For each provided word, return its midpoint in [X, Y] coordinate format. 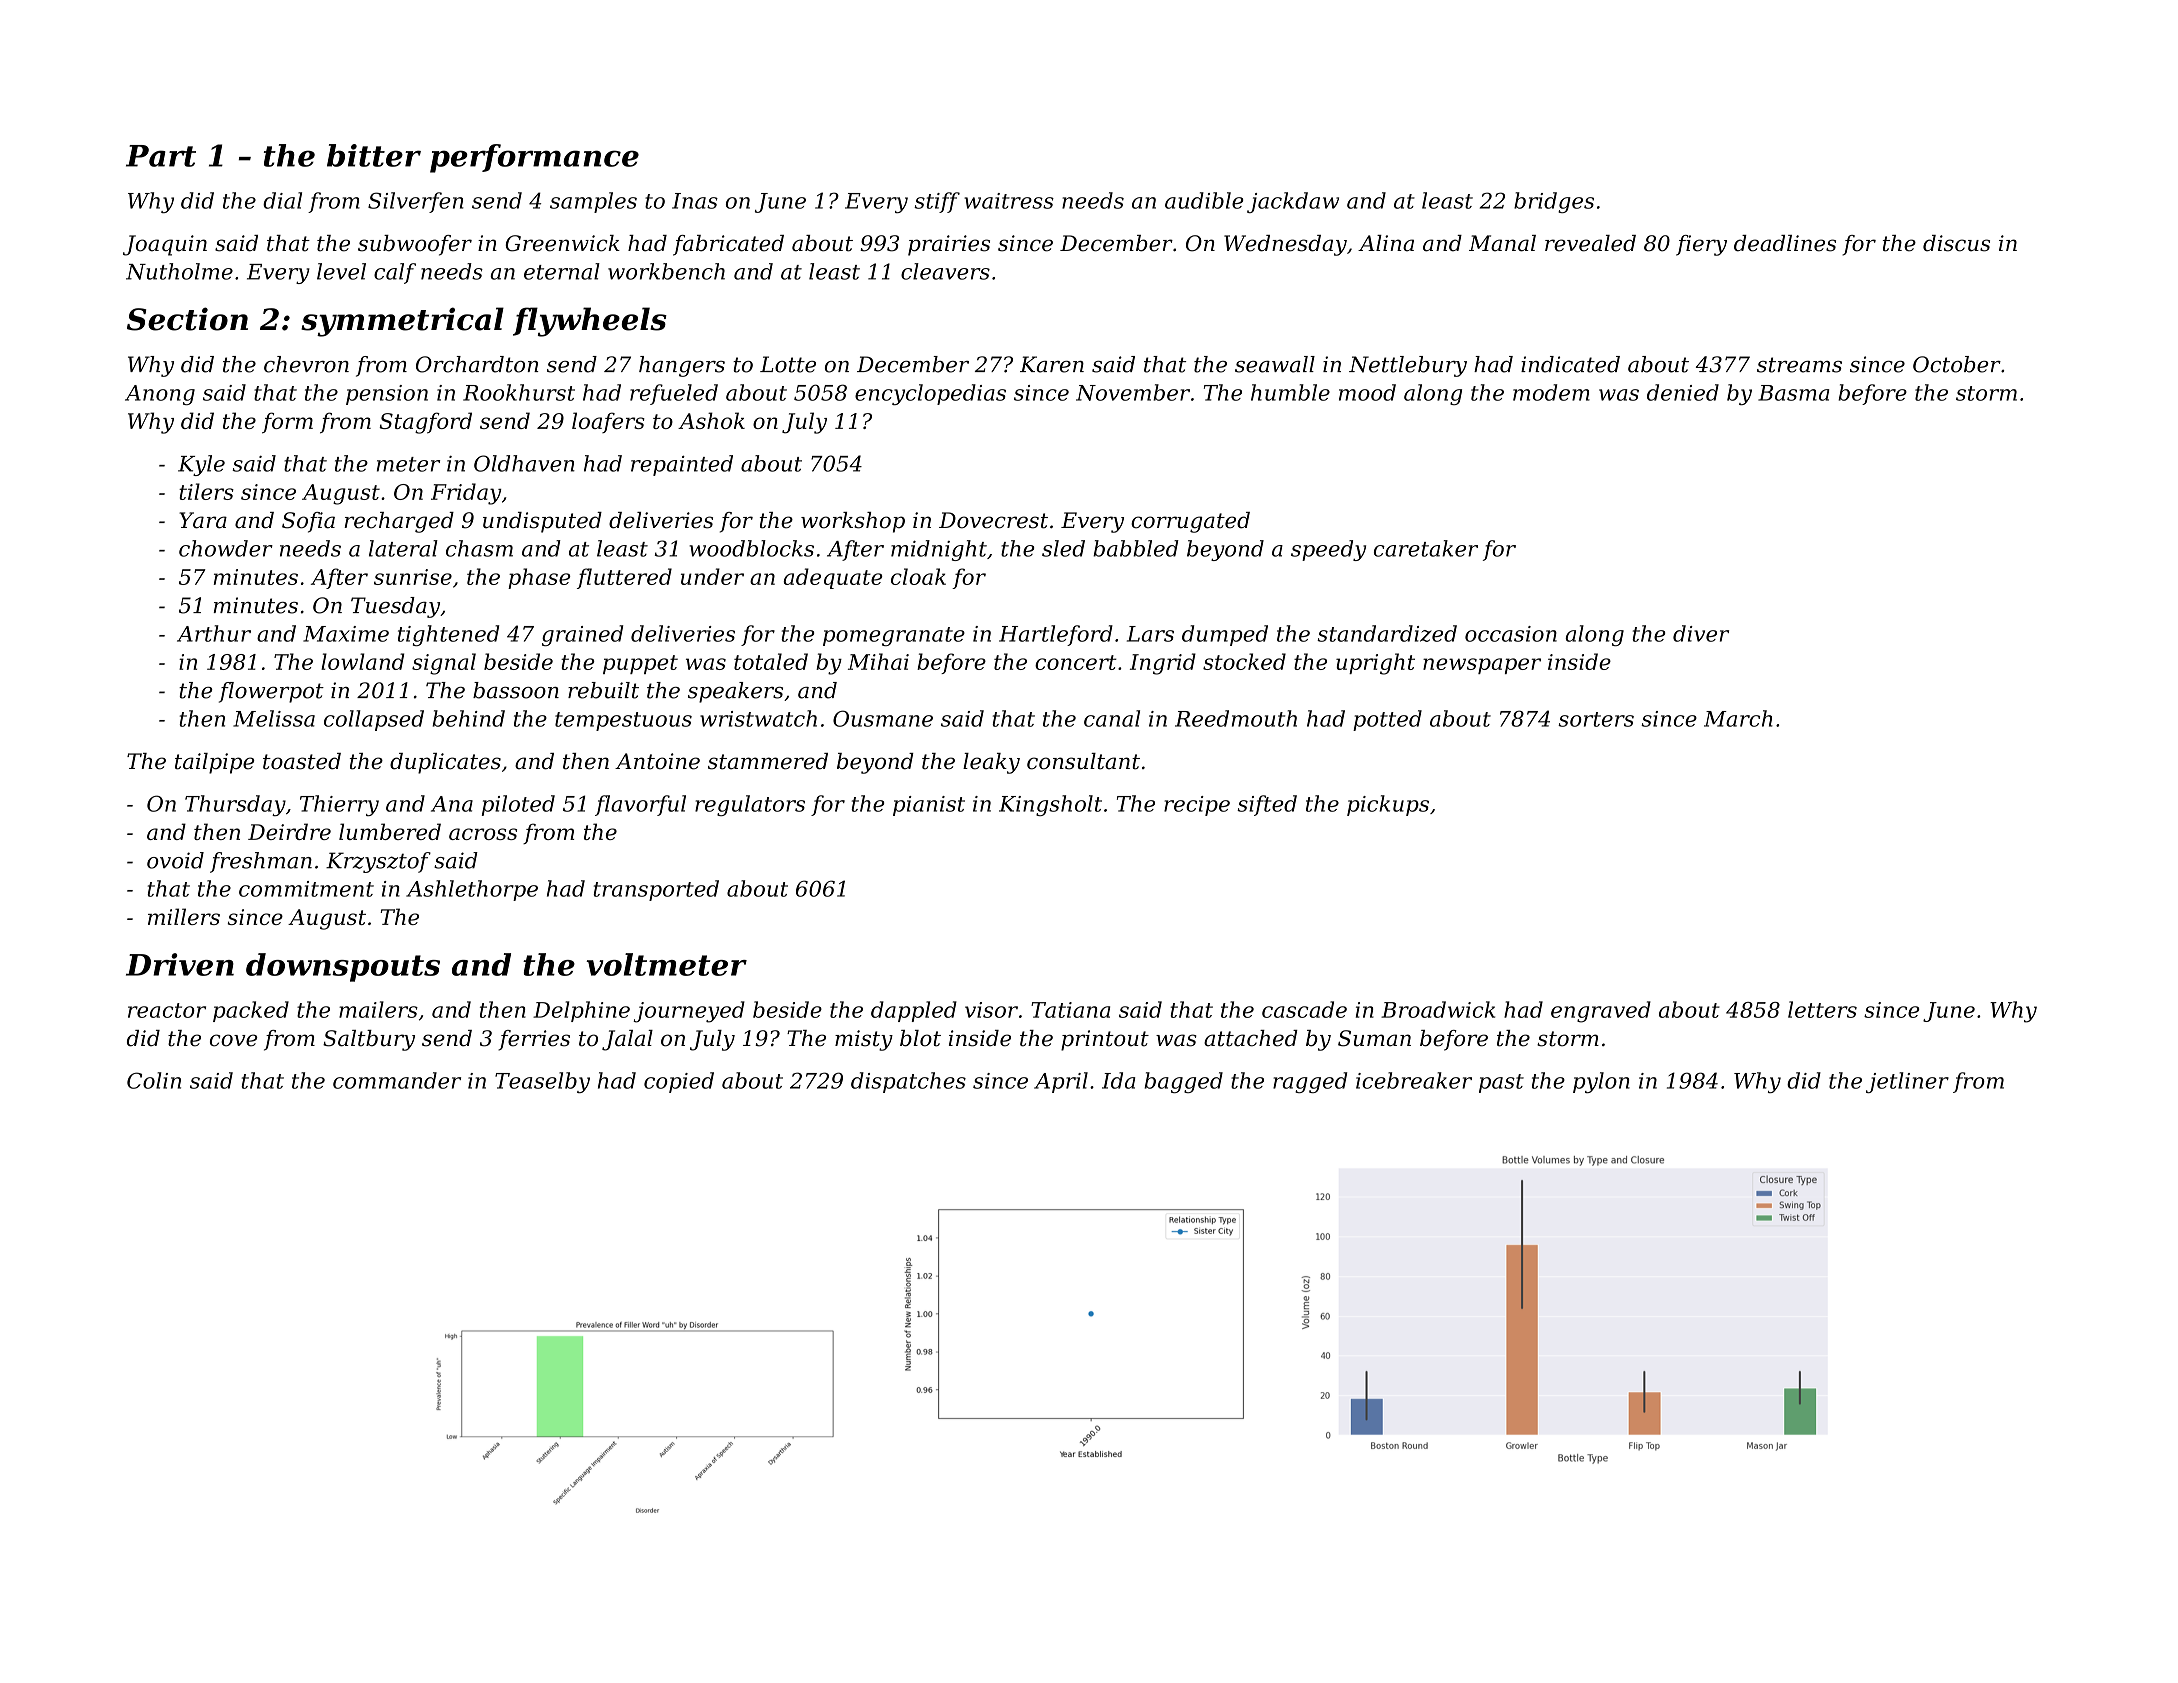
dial [282, 200]
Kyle [201, 465]
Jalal [627, 1040]
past [1501, 1083]
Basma [1793, 393]
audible [1204, 200]
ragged [1310, 1082]
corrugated [1190, 522]
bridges [1554, 202]
